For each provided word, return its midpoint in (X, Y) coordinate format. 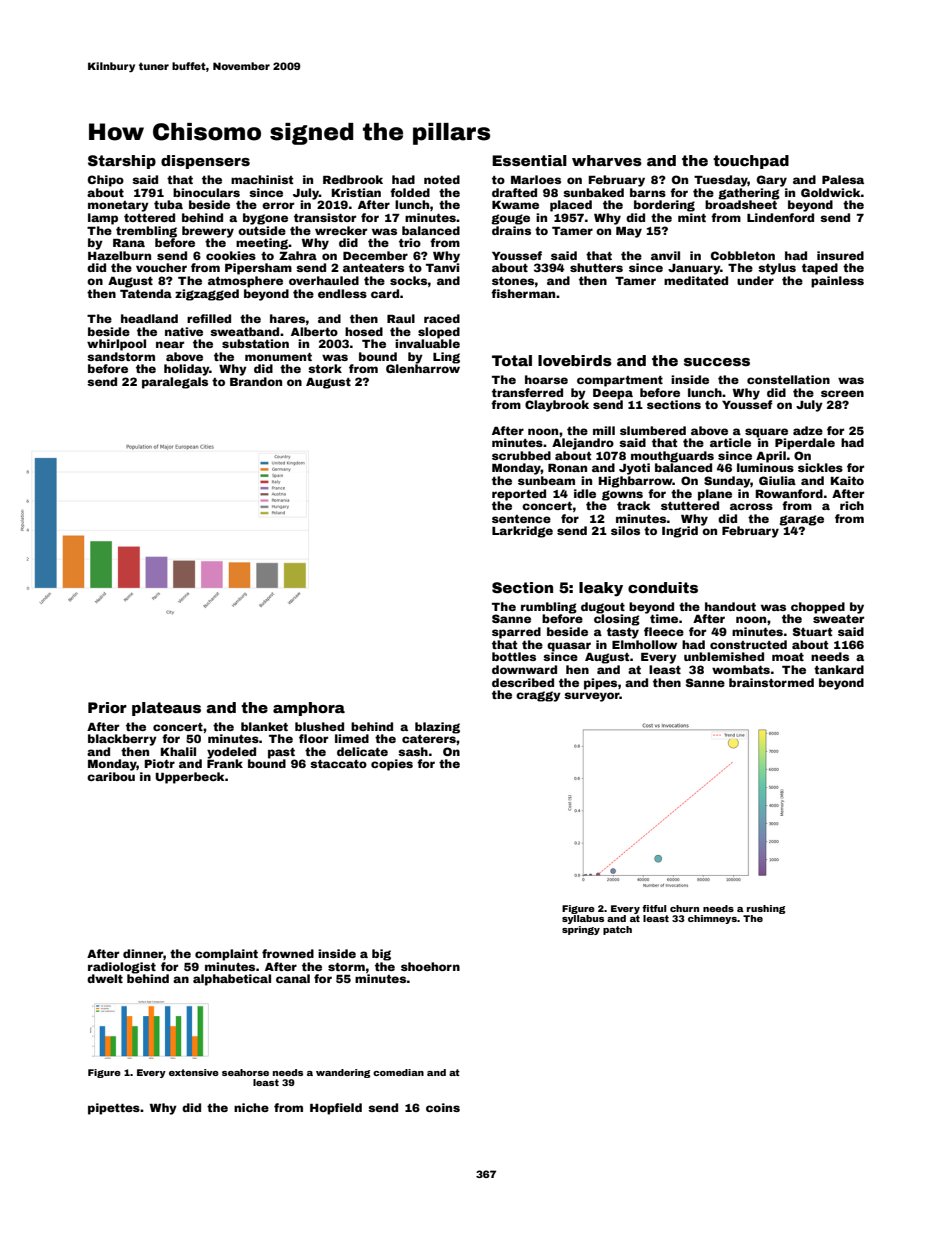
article (730, 442)
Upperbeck (190, 778)
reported (519, 495)
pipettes (114, 1109)
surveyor (592, 697)
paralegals (175, 383)
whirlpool (116, 345)
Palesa (843, 179)
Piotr (160, 763)
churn (684, 908)
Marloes (536, 179)
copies (392, 765)
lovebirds (575, 360)
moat (788, 657)
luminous (765, 467)
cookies (231, 255)
